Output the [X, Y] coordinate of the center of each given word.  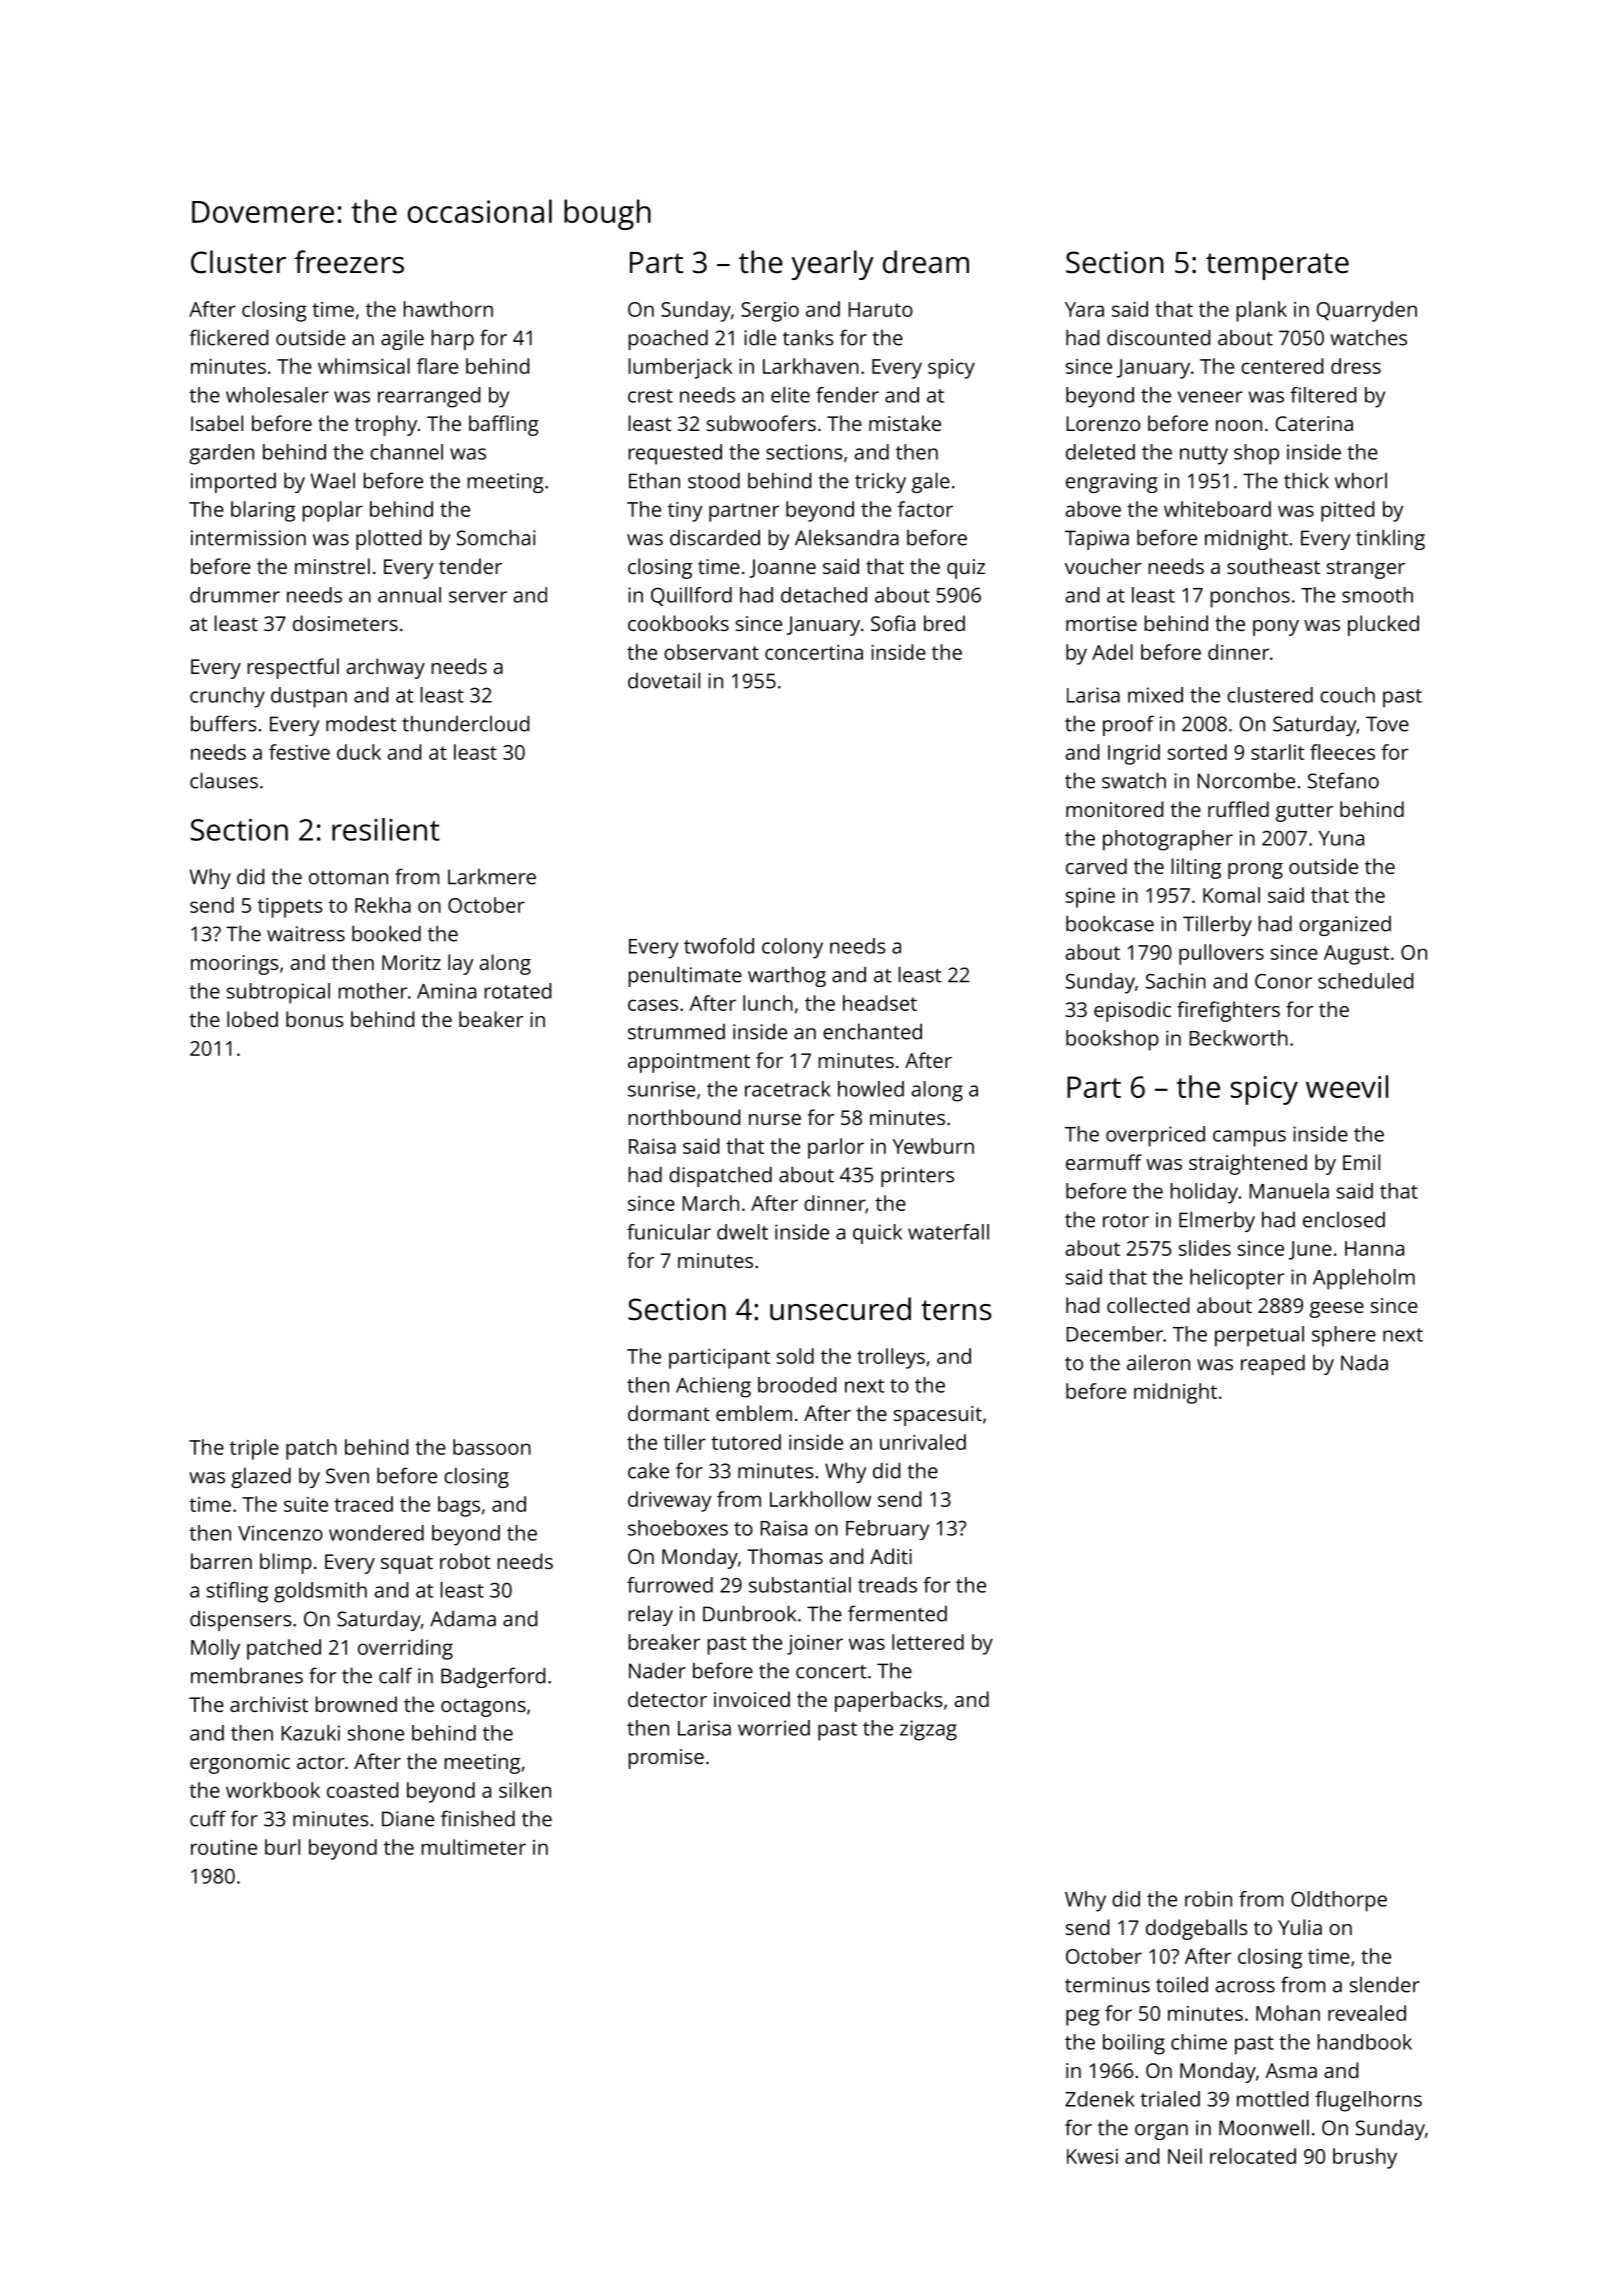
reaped [1273, 1364]
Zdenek [1100, 2099]
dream [926, 262]
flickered [228, 337]
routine [224, 1847]
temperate [1277, 266]
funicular [669, 1232]
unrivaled [923, 1442]
